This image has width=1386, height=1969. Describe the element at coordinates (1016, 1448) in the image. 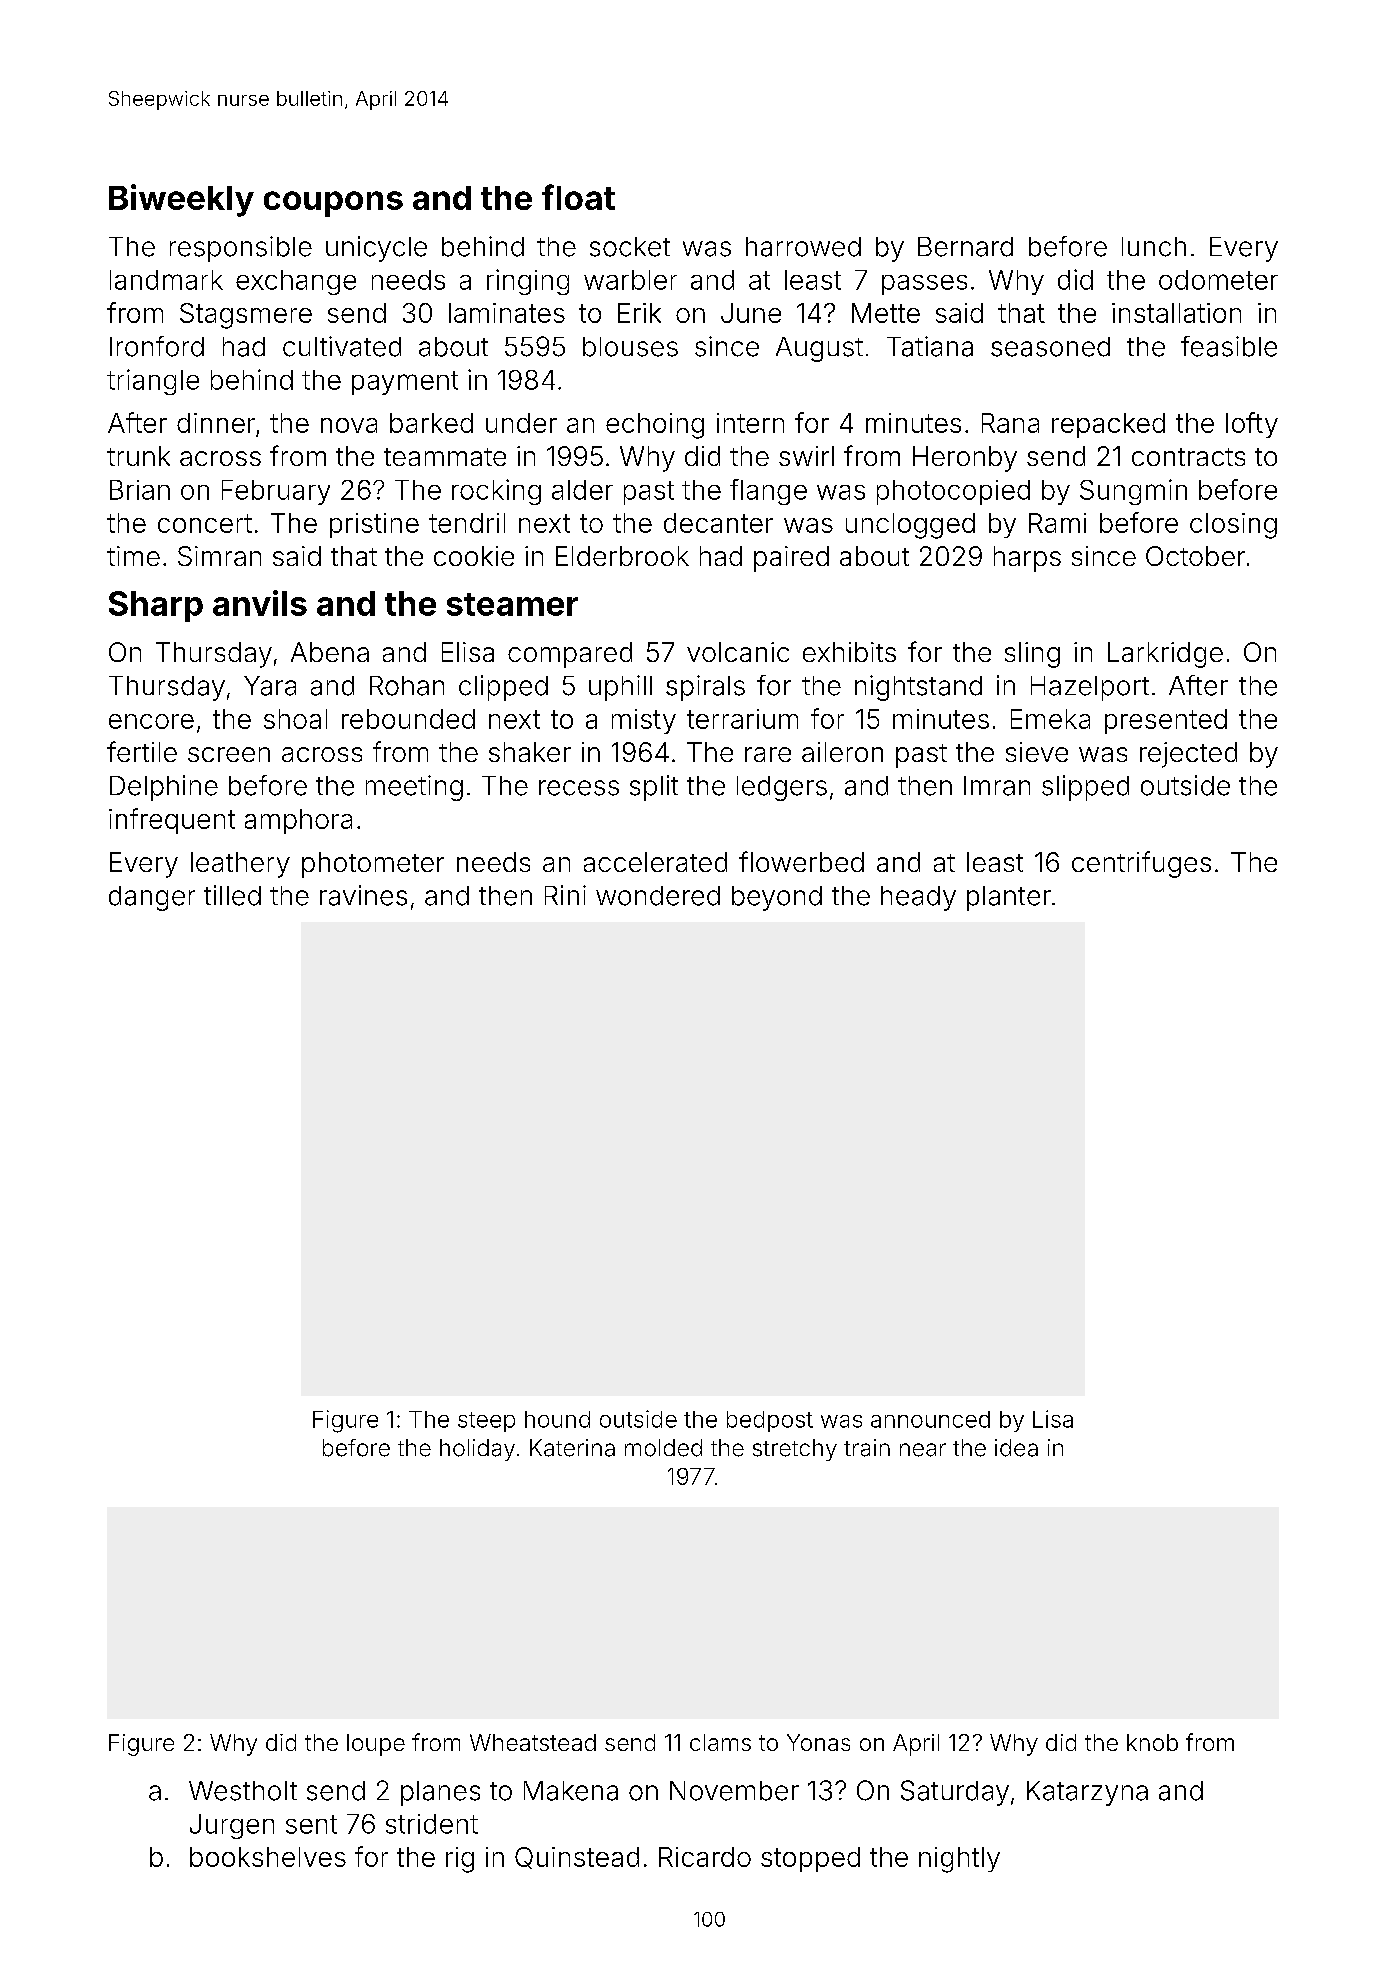

I see `idea` at that location.
